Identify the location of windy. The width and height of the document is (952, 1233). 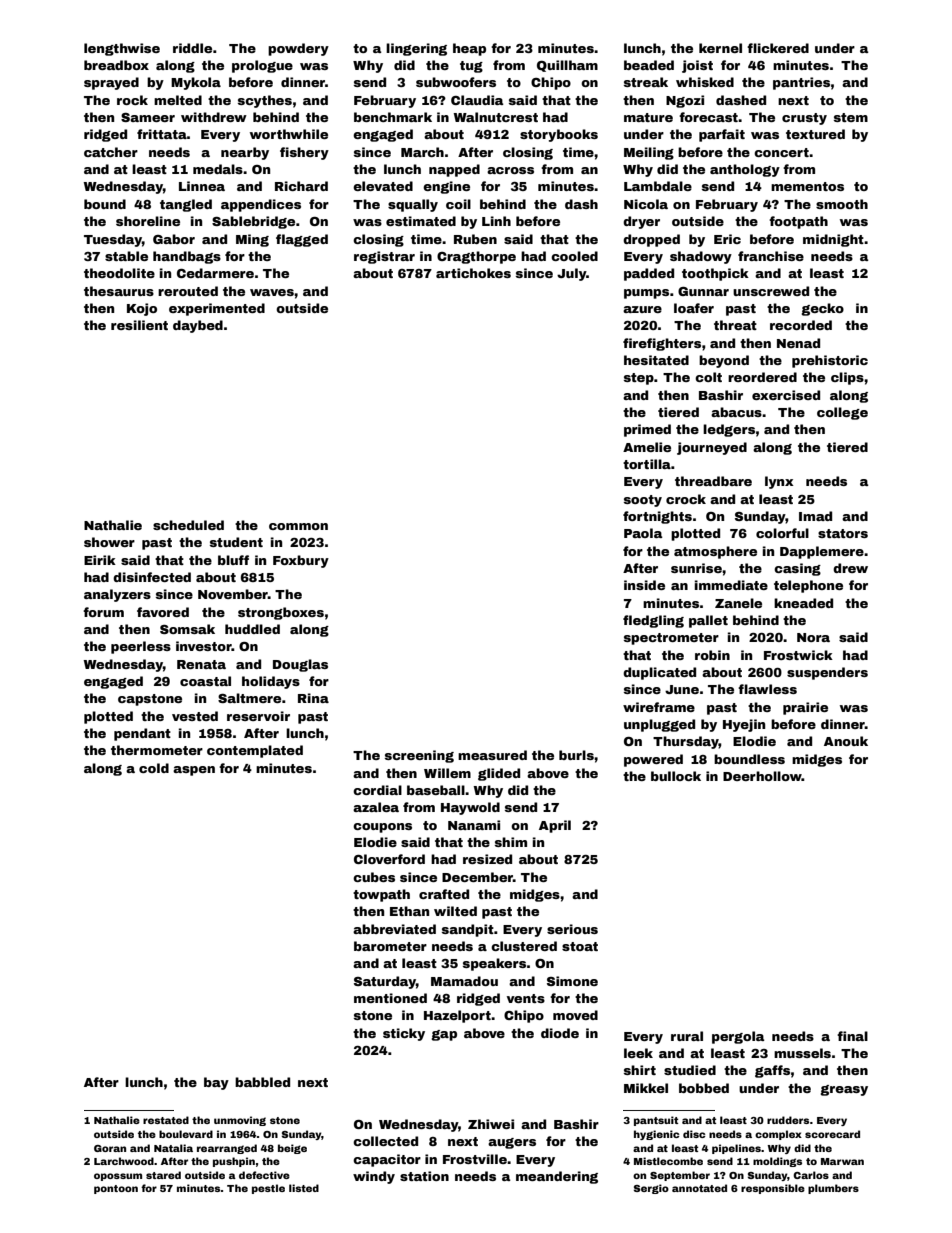
(374, 1177).
